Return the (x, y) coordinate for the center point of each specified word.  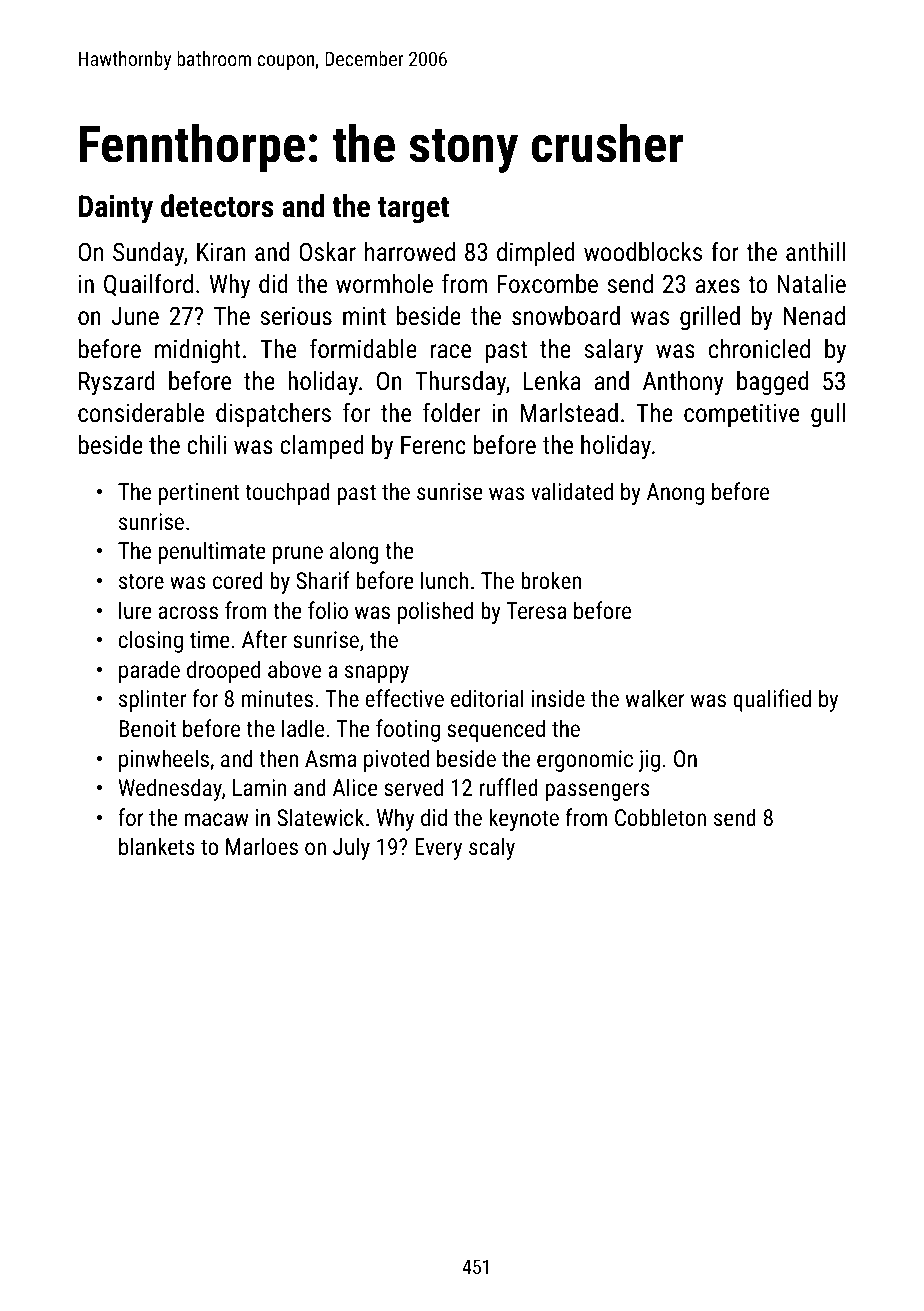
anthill (815, 251)
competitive (741, 415)
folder (452, 412)
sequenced (496, 730)
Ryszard (117, 383)
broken (551, 580)
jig (649, 761)
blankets (157, 846)
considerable (141, 412)
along (354, 552)
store (141, 581)
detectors (217, 206)
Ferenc (433, 445)
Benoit (147, 728)
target (413, 210)
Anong (675, 494)
